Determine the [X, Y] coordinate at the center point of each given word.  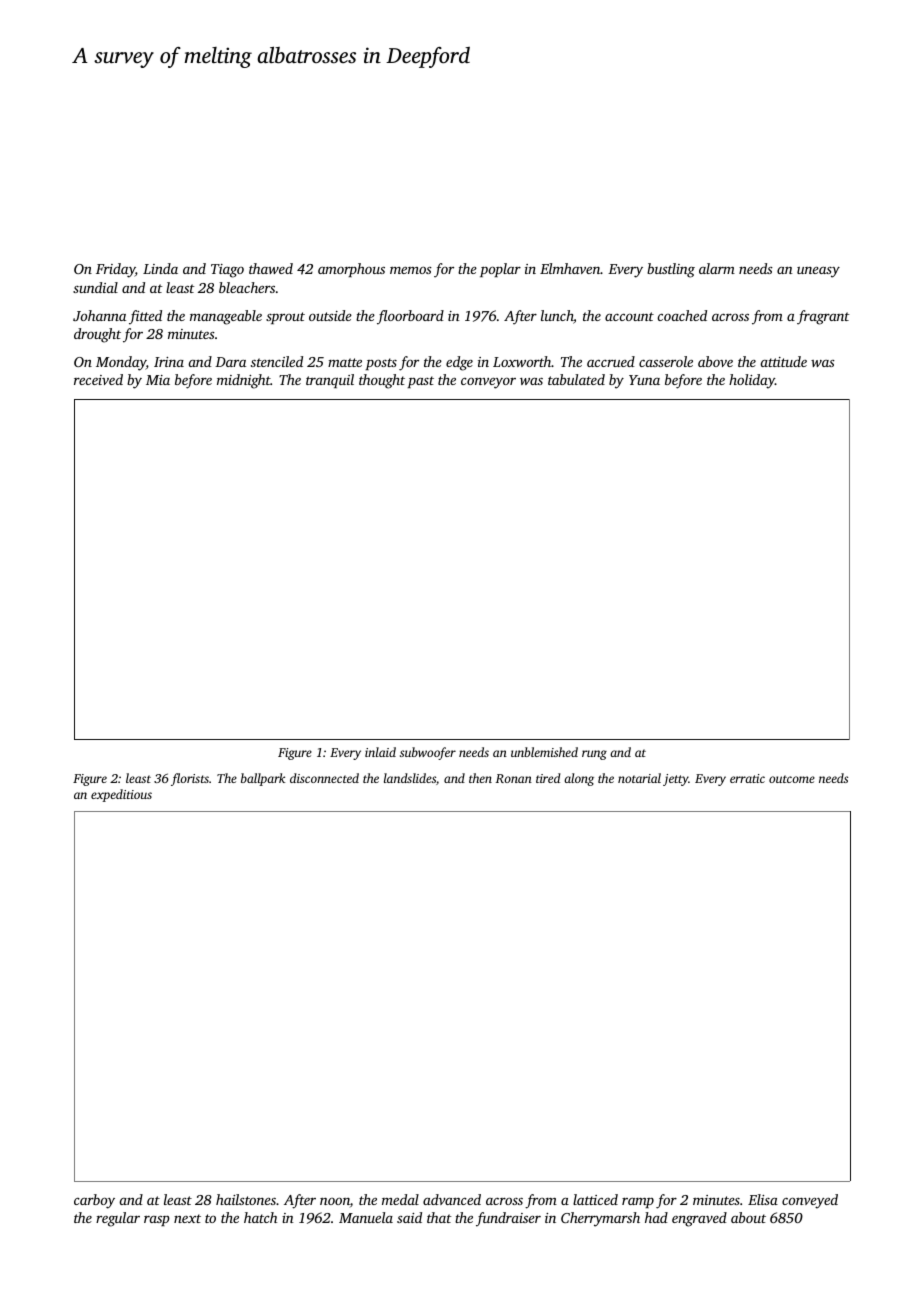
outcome [792, 779]
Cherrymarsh [600, 1219]
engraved [699, 1219]
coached [682, 315]
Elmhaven [570, 268]
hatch [260, 1217]
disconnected [324, 778]
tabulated [576, 379]
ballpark [263, 779]
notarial [639, 778]
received [98, 379]
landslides [410, 778]
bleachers [247, 287]
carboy [94, 1201]
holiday [752, 381]
